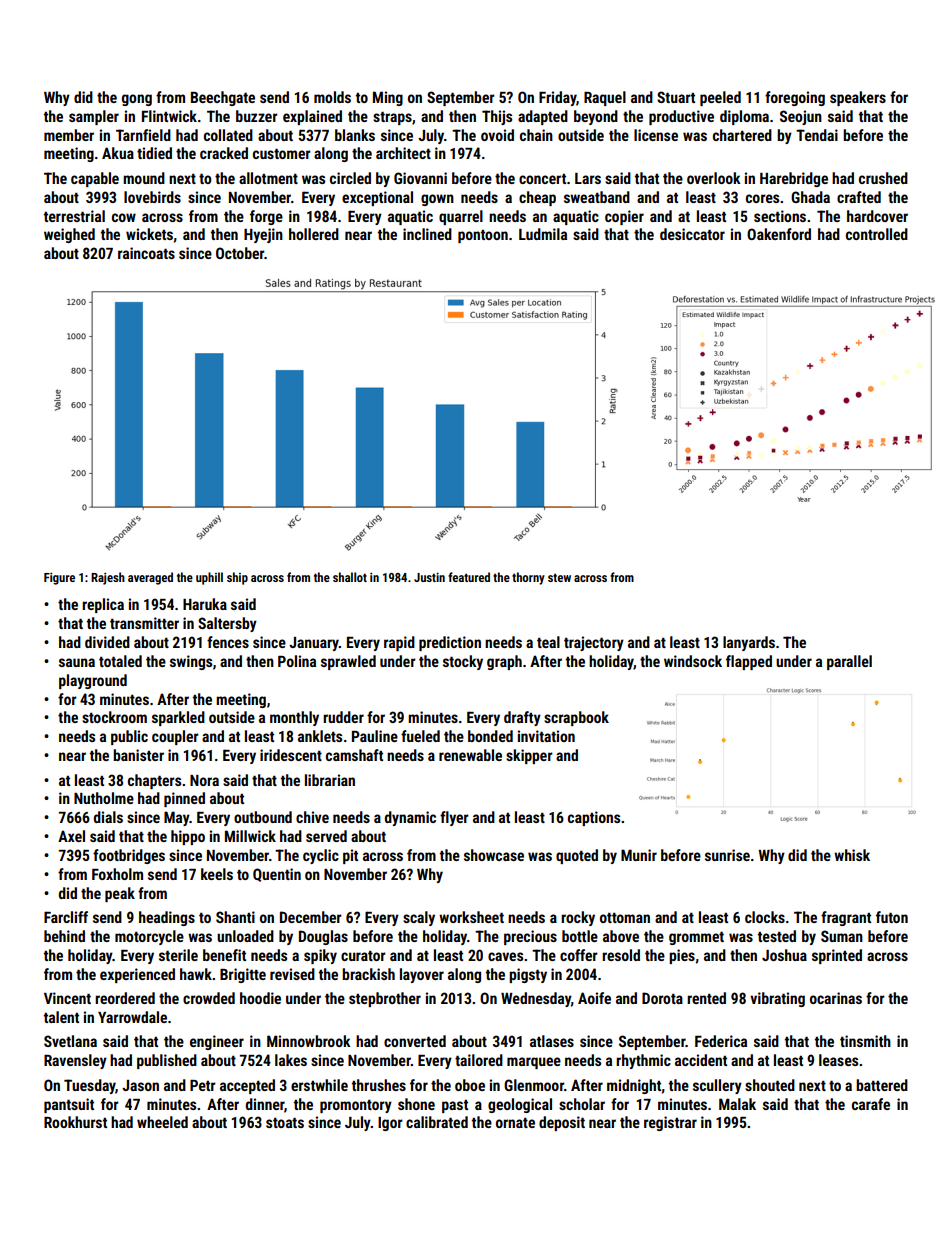 This page has height=1233, width=952. I want to click on Ludmila, so click(543, 234).
